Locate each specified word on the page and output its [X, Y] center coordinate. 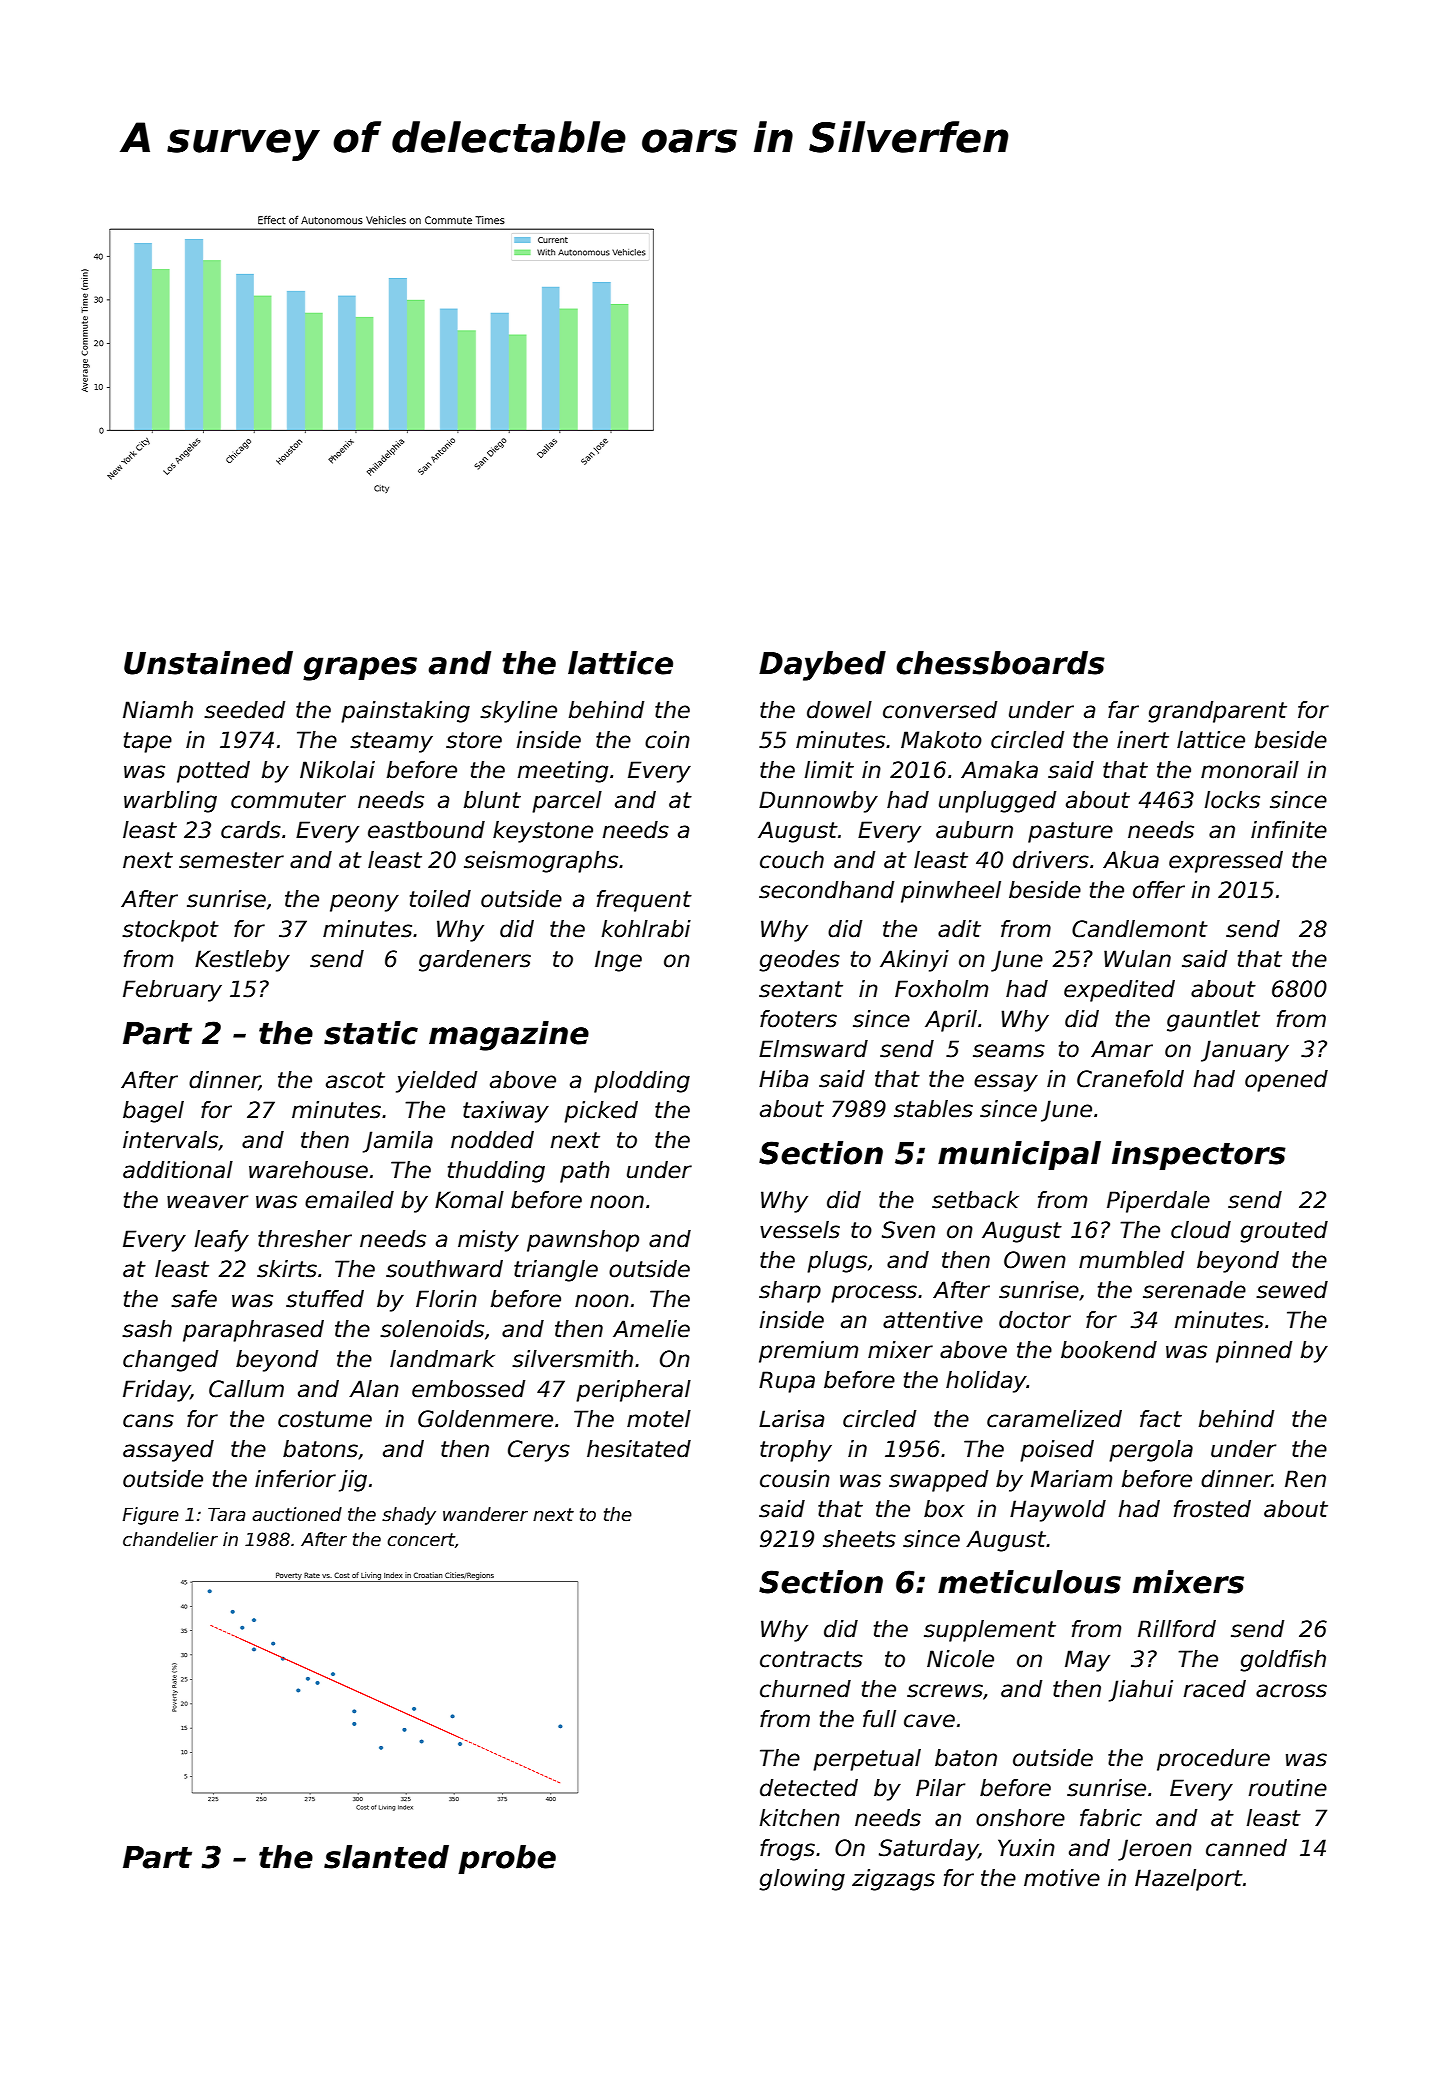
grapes [360, 669]
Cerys [539, 1451]
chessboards [1000, 663]
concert [421, 1540]
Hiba [783, 1079]
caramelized [1054, 1419]
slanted [386, 1857]
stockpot [170, 931]
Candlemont [1140, 929]
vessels [800, 1230]
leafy [222, 1241]
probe [507, 1859]
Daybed [822, 666]
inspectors [1199, 1155]
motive [1062, 1878]
